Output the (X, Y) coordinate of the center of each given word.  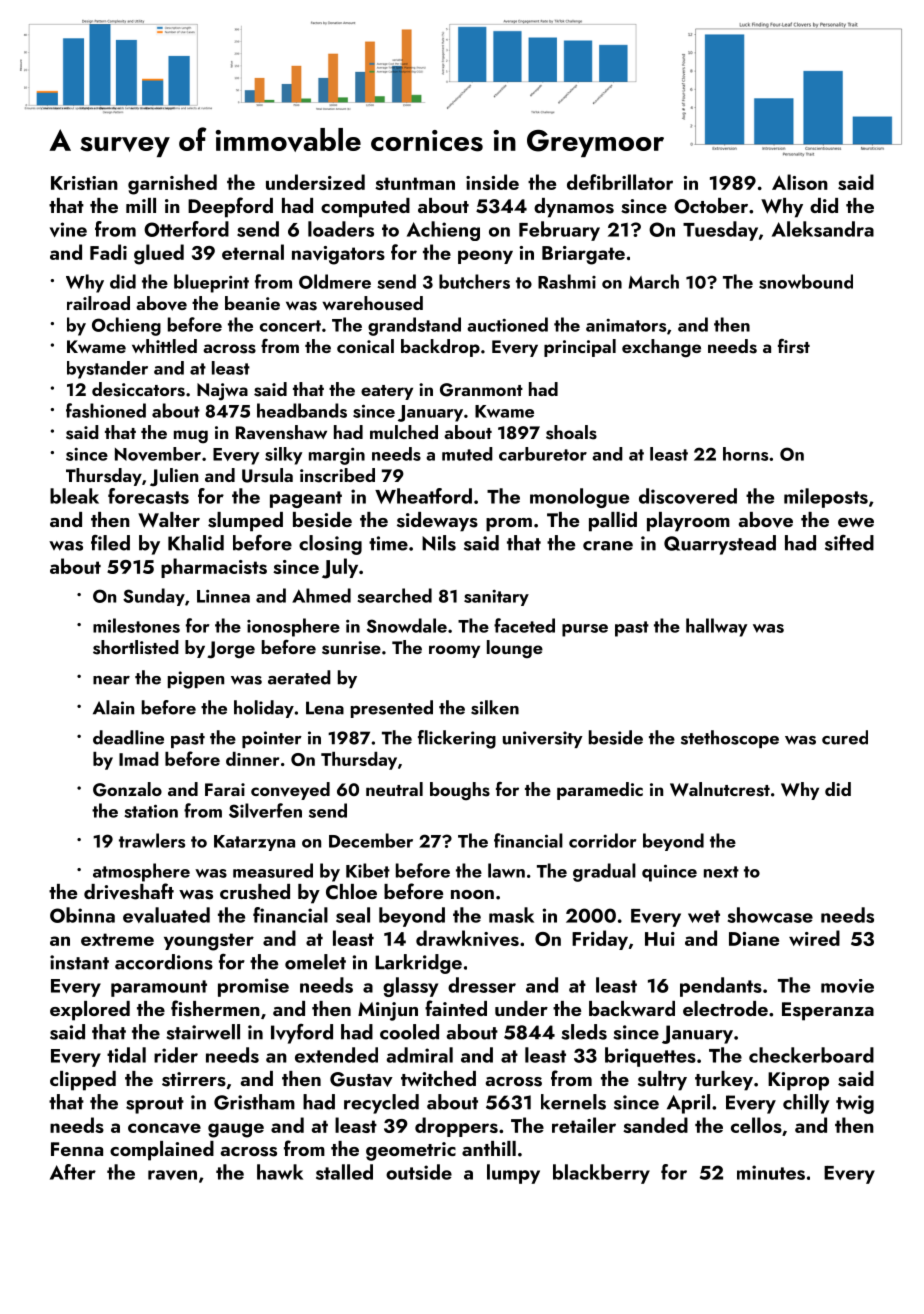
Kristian (84, 183)
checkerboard (811, 1055)
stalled (344, 1172)
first (794, 346)
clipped (83, 1081)
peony (485, 257)
